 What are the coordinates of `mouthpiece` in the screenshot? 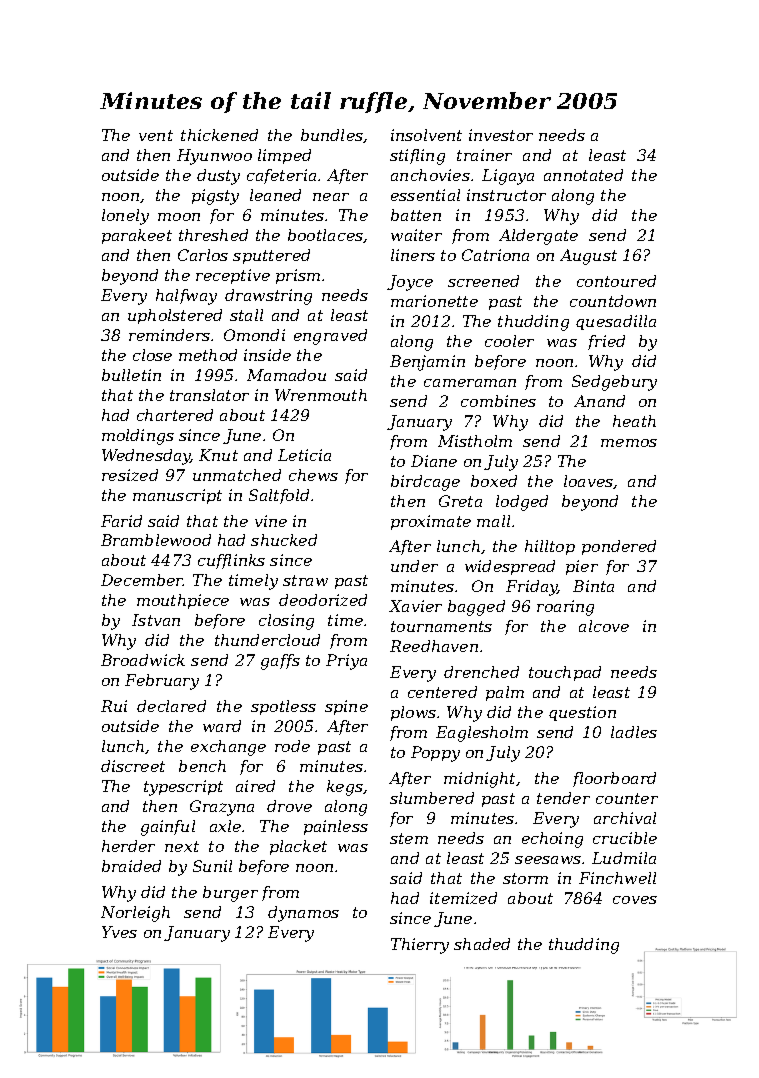 It's located at (183, 601).
